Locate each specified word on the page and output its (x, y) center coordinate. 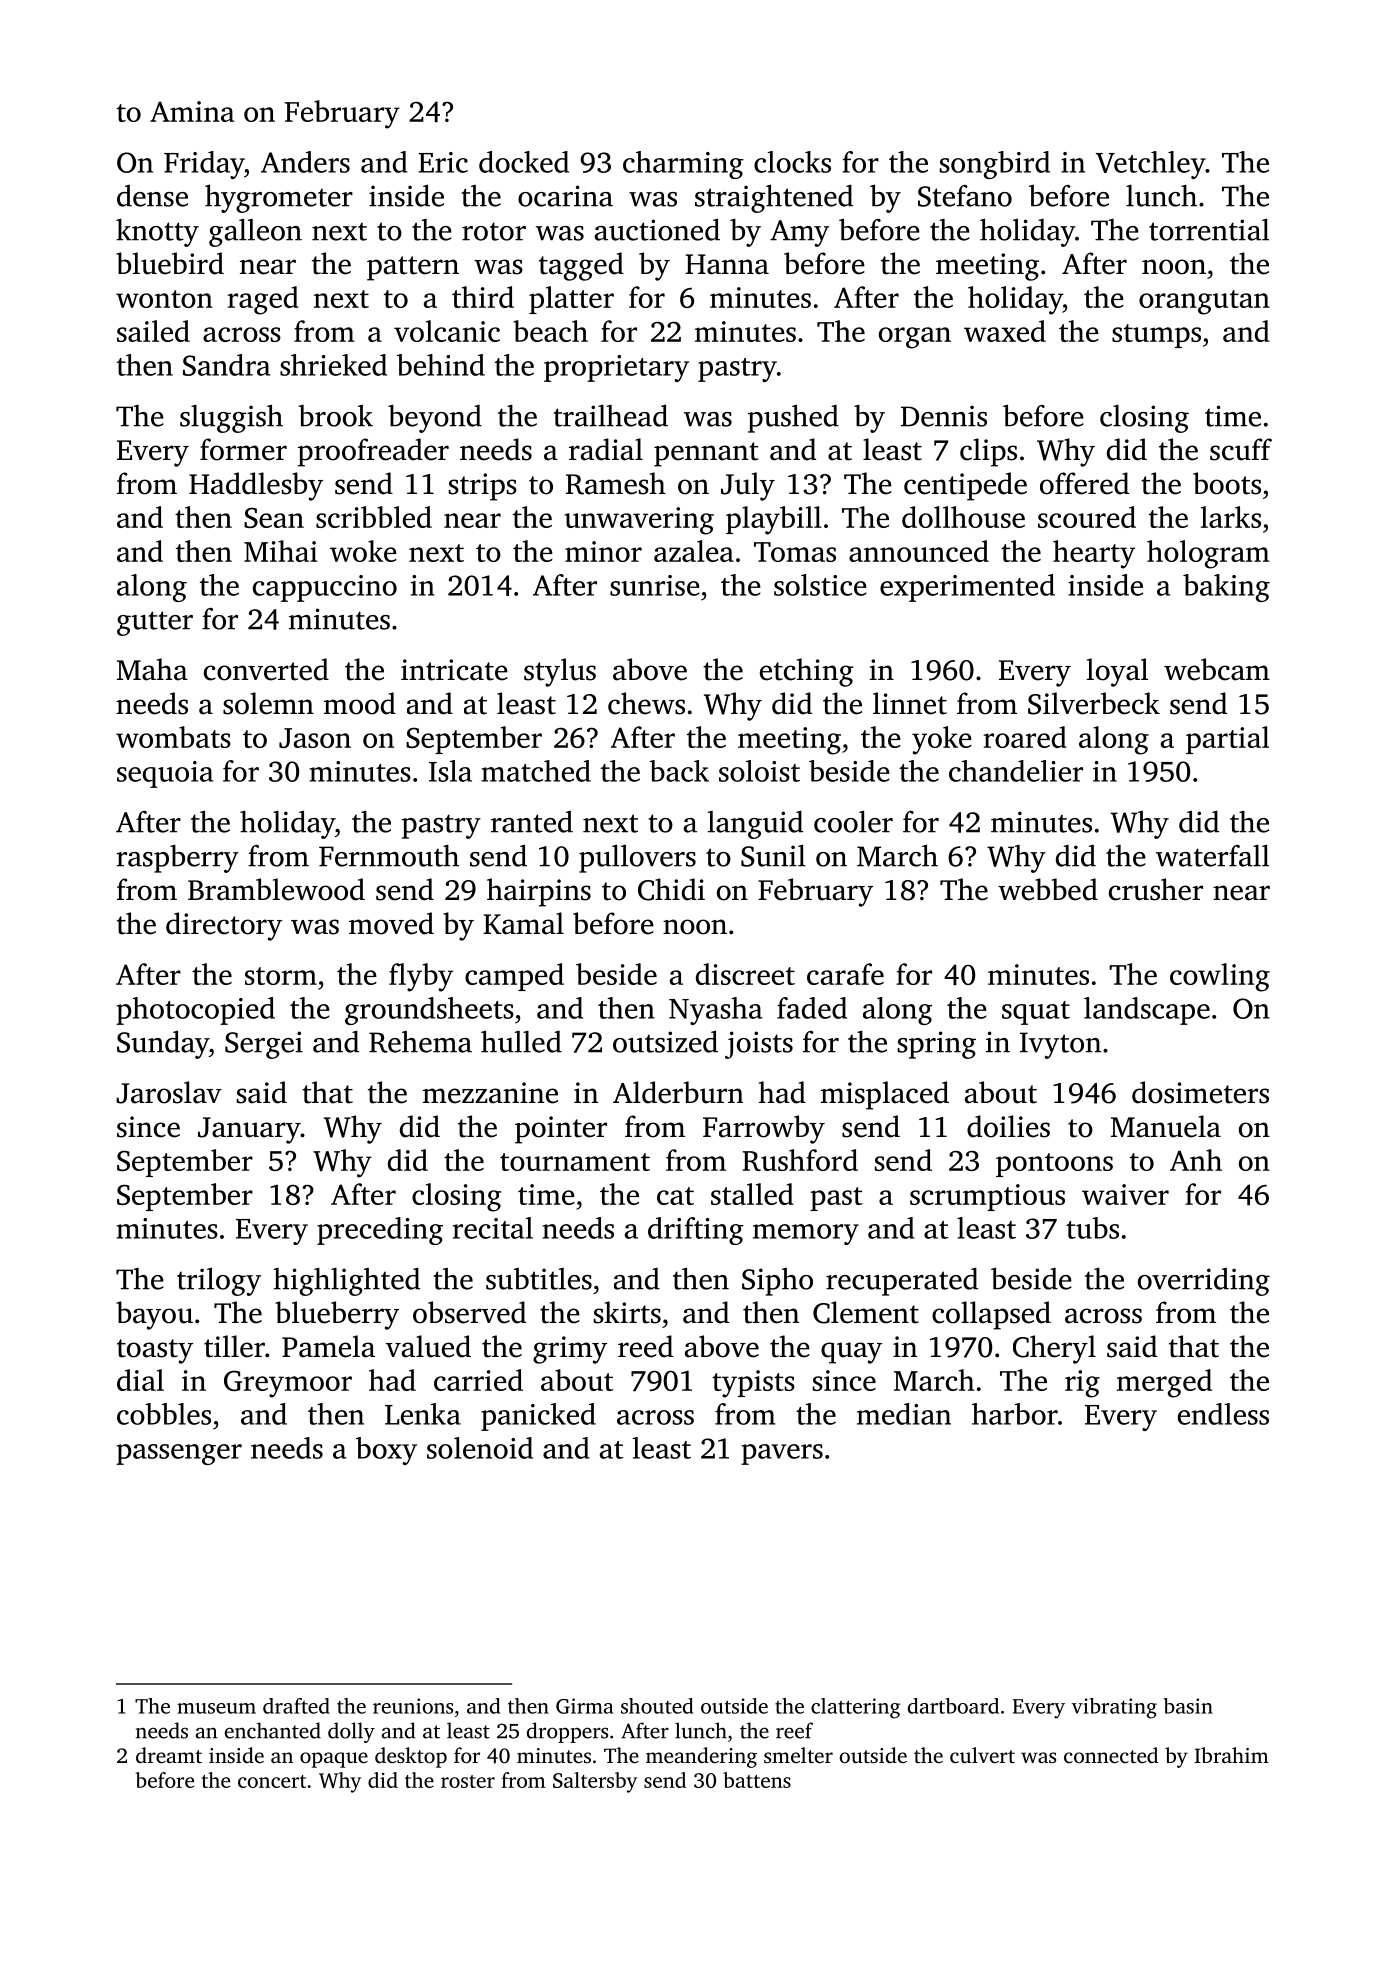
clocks (792, 162)
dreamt (169, 1755)
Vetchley (1151, 165)
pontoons (1054, 1165)
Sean (274, 517)
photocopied (195, 1011)
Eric (443, 162)
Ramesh (616, 483)
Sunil (773, 855)
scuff (1241, 449)
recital (493, 1228)
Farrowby (764, 1129)
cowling (1220, 977)
